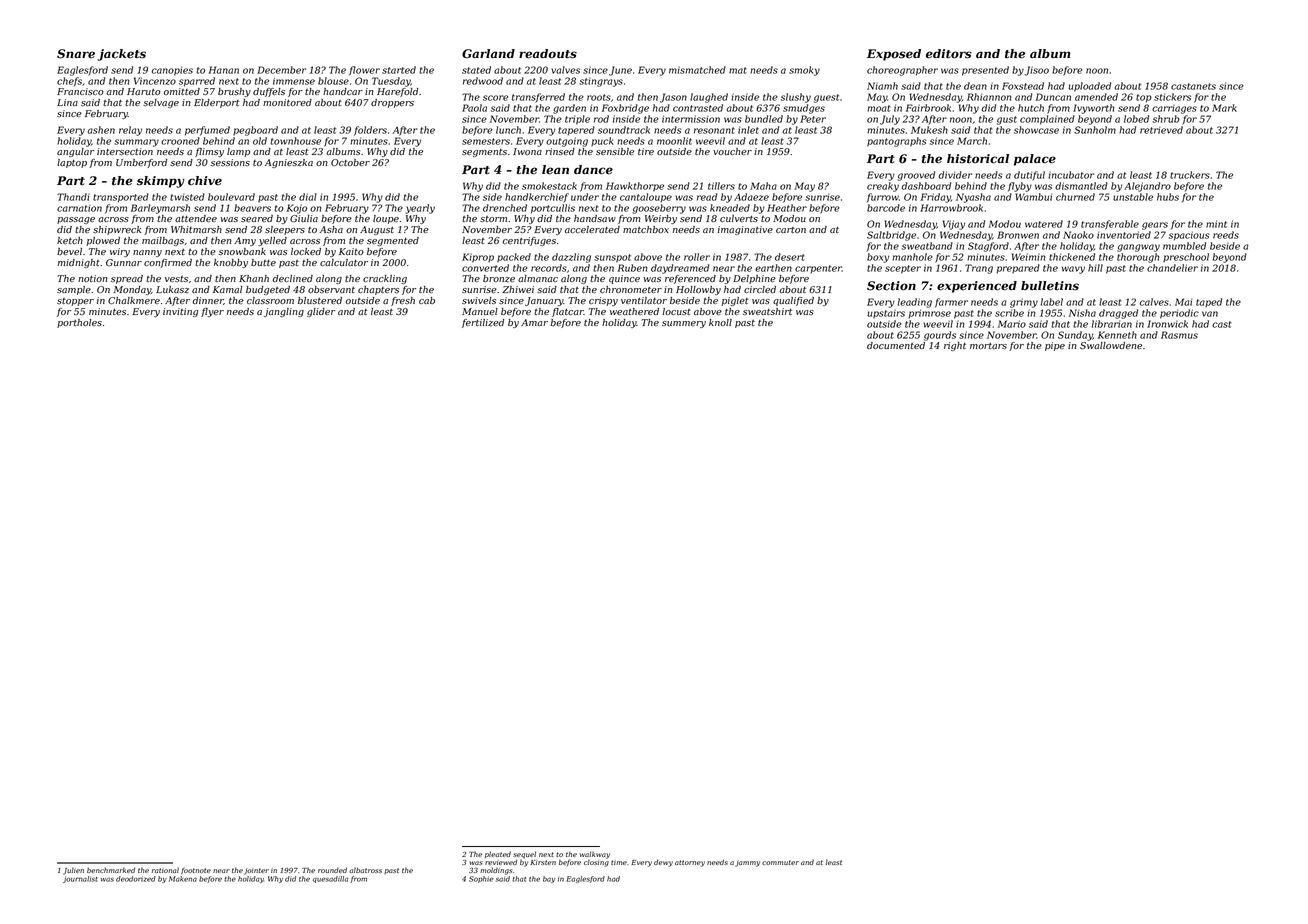 This document has height=924, width=1308. I want to click on Swallowdene, so click(1111, 345).
